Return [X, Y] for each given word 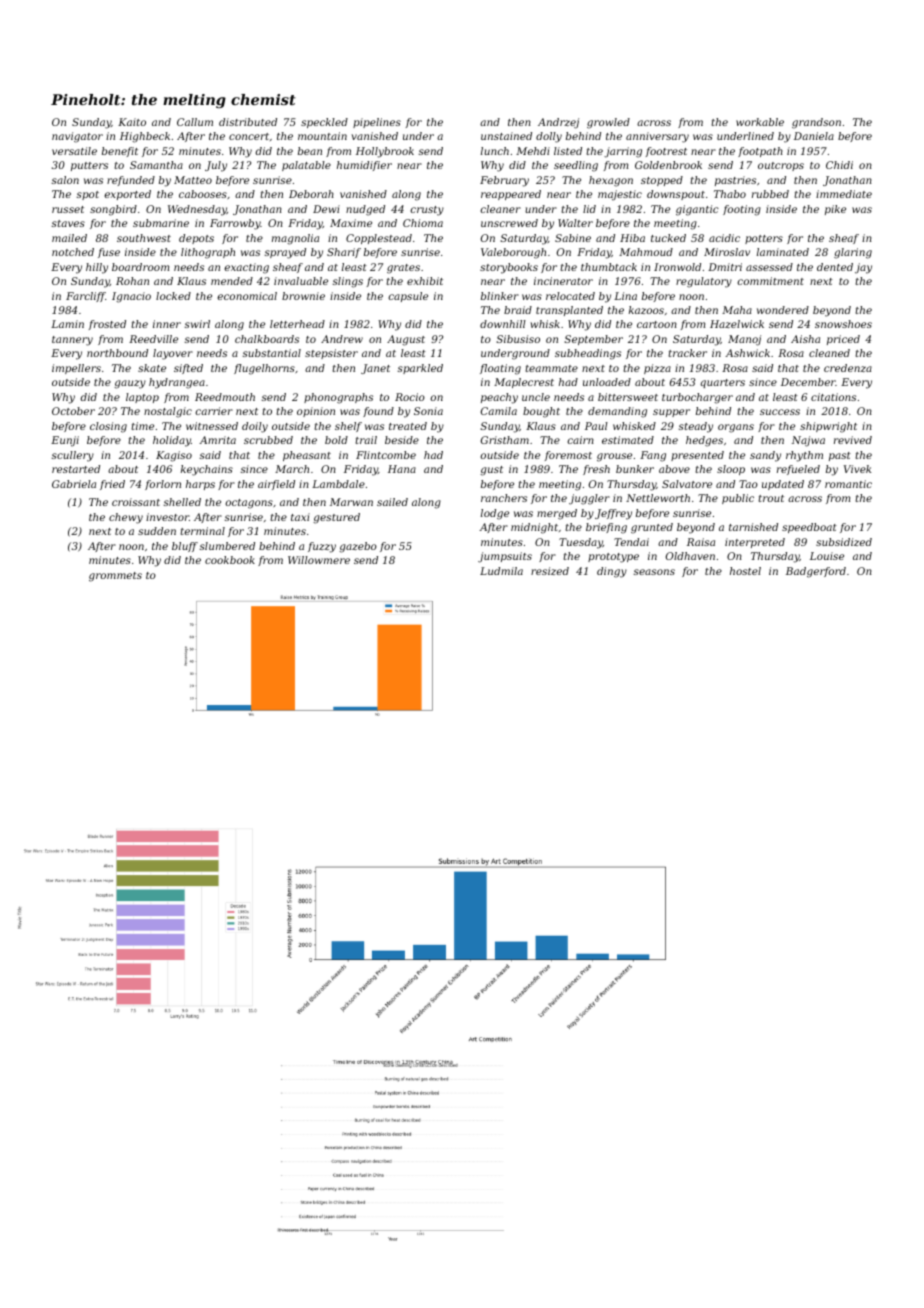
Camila [499, 411]
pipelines [377, 123]
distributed [248, 122]
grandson [816, 123]
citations [833, 397]
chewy [126, 518]
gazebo [358, 547]
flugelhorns [264, 369]
